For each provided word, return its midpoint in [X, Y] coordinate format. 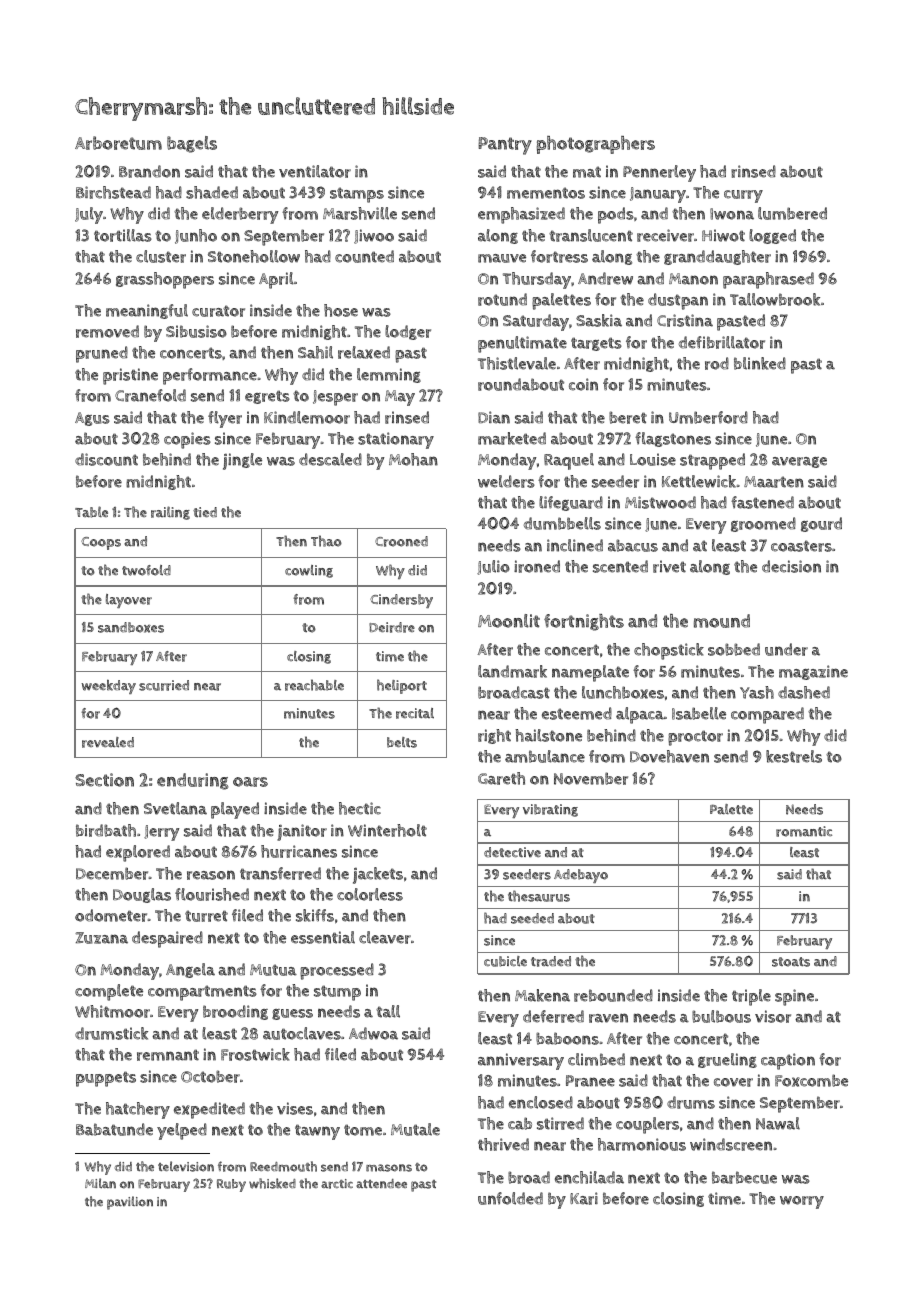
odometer [111, 915]
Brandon [149, 171]
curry [743, 196]
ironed [537, 566]
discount [106, 459]
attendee [381, 1183]
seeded [532, 918]
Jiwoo [374, 236]
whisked [272, 1183]
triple [751, 997]
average [799, 462]
